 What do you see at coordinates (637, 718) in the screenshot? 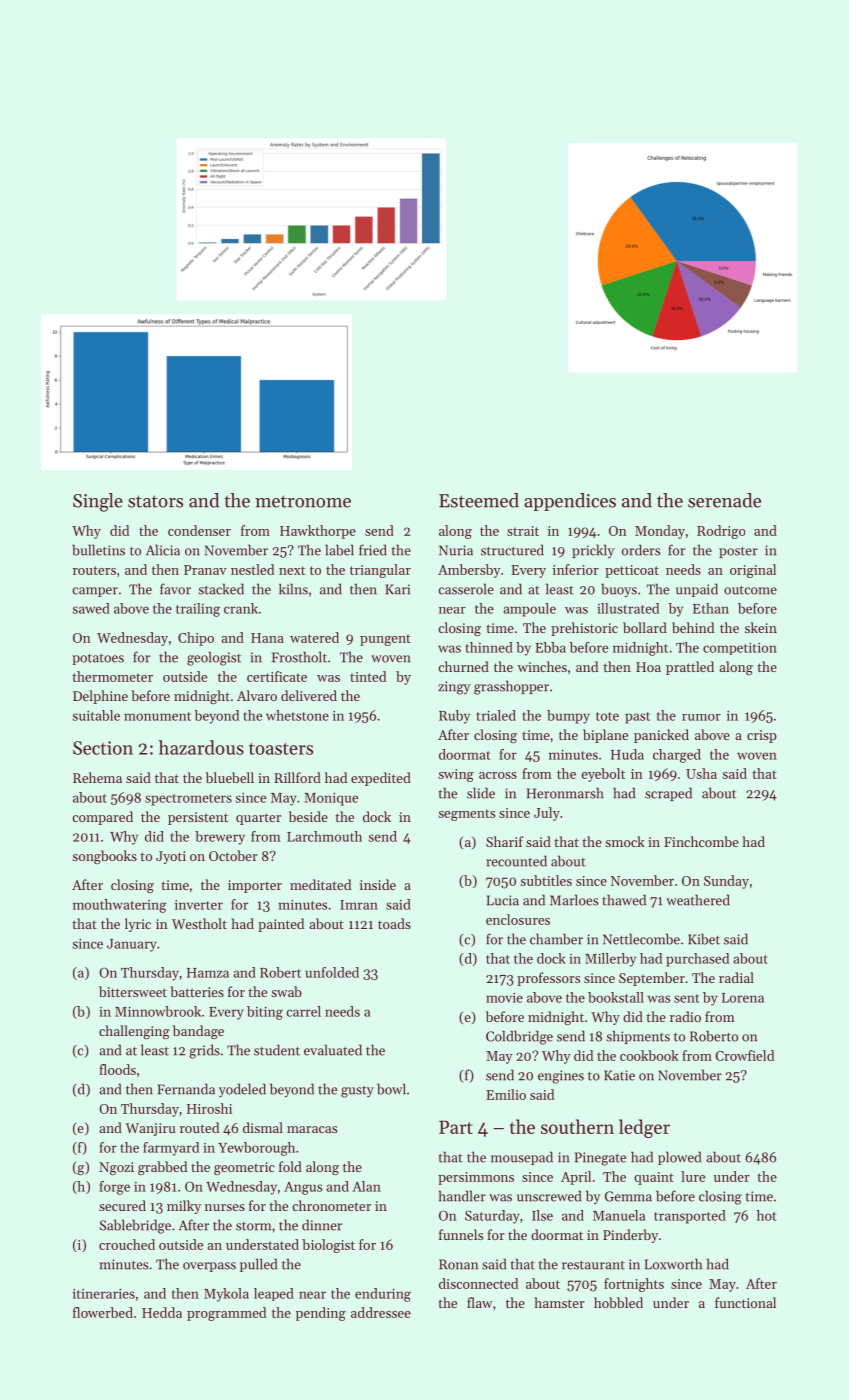
I see `past` at bounding box center [637, 718].
